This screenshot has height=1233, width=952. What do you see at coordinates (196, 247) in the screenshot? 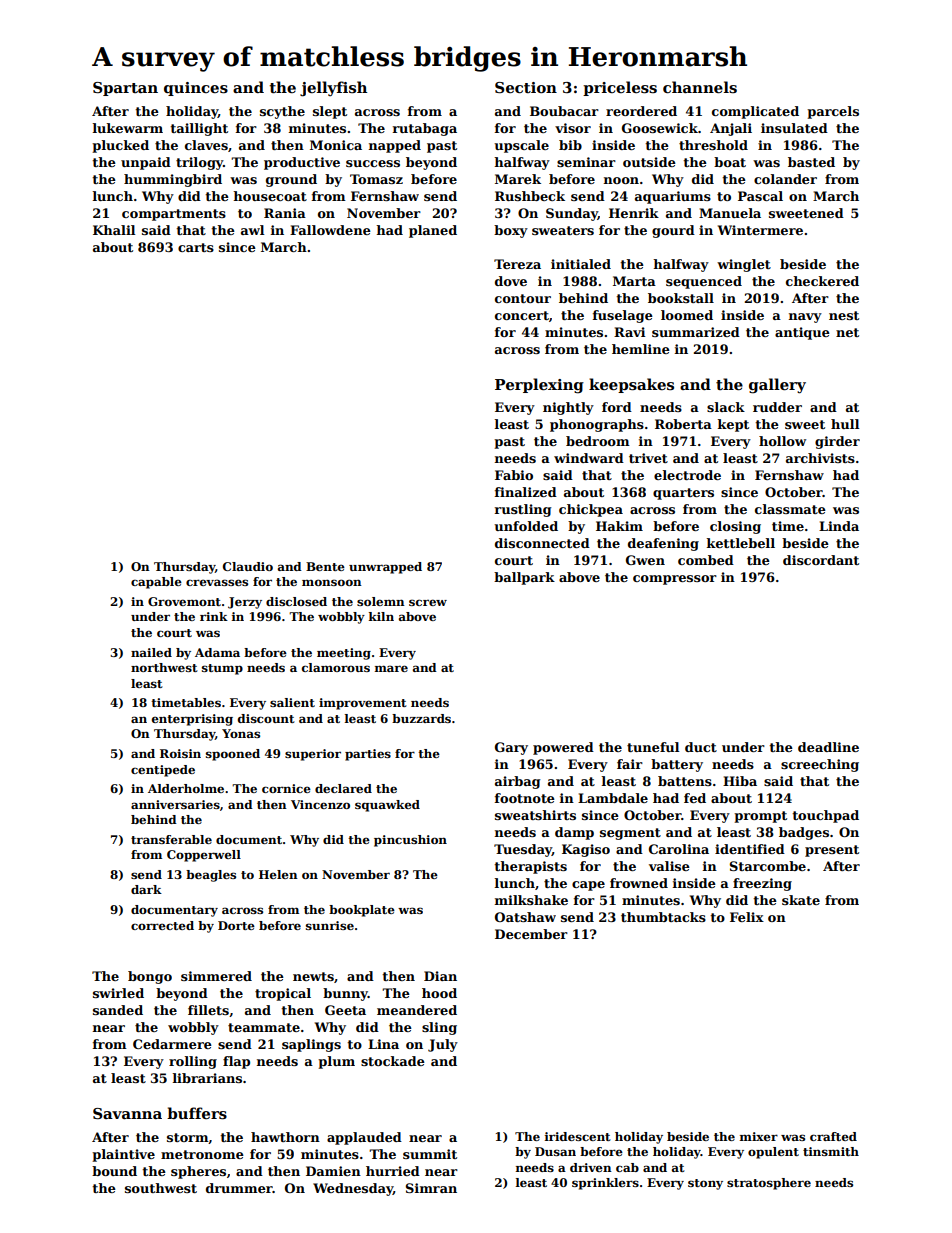
I see `carts` at bounding box center [196, 247].
